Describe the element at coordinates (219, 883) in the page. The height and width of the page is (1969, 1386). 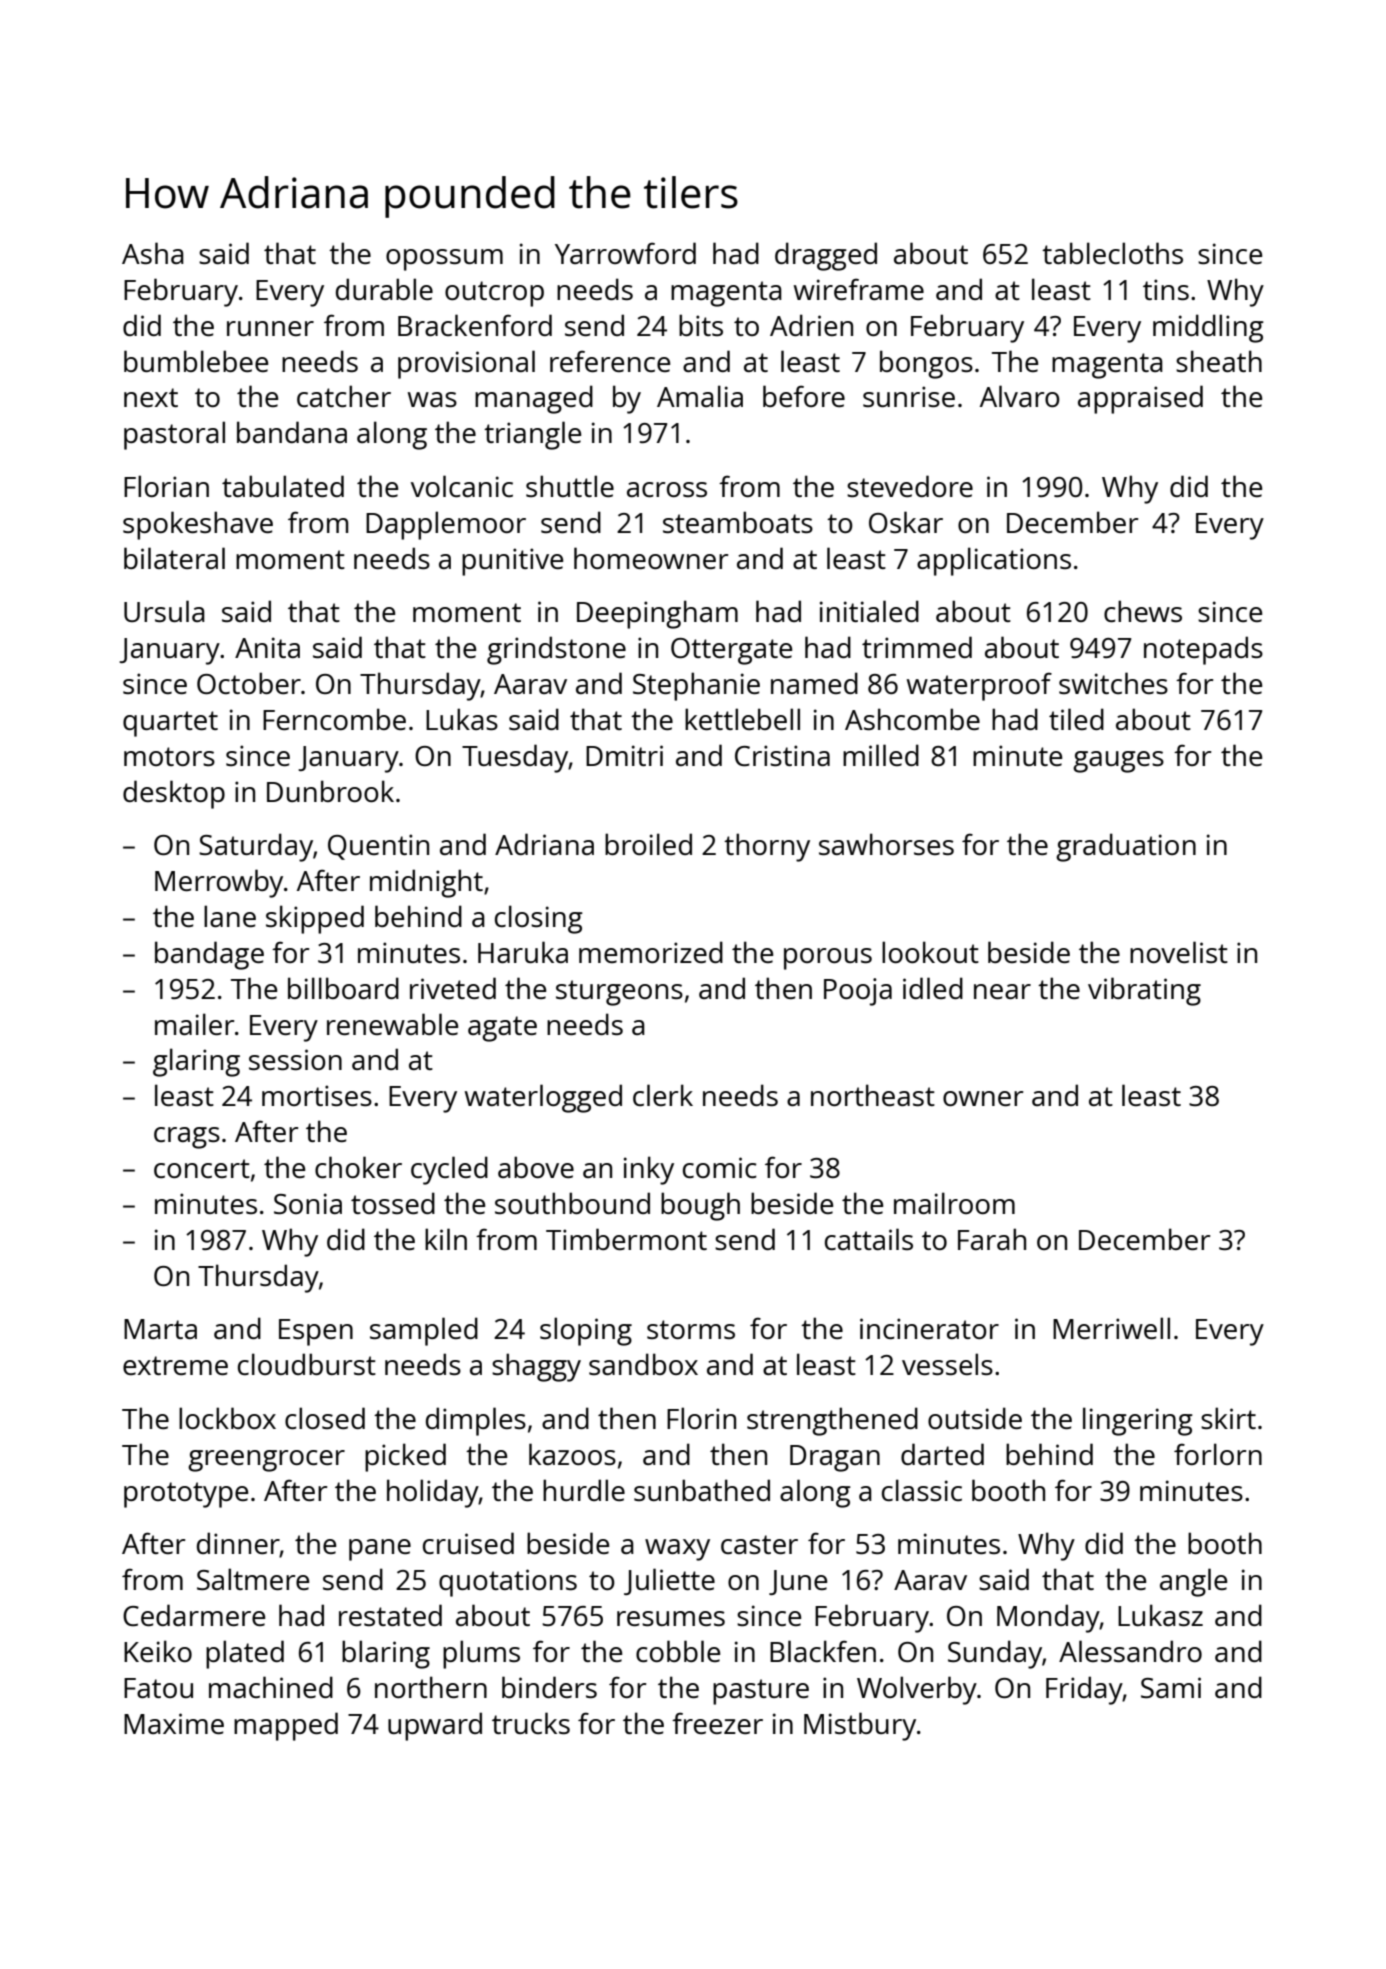
I see `Merrowby` at that location.
